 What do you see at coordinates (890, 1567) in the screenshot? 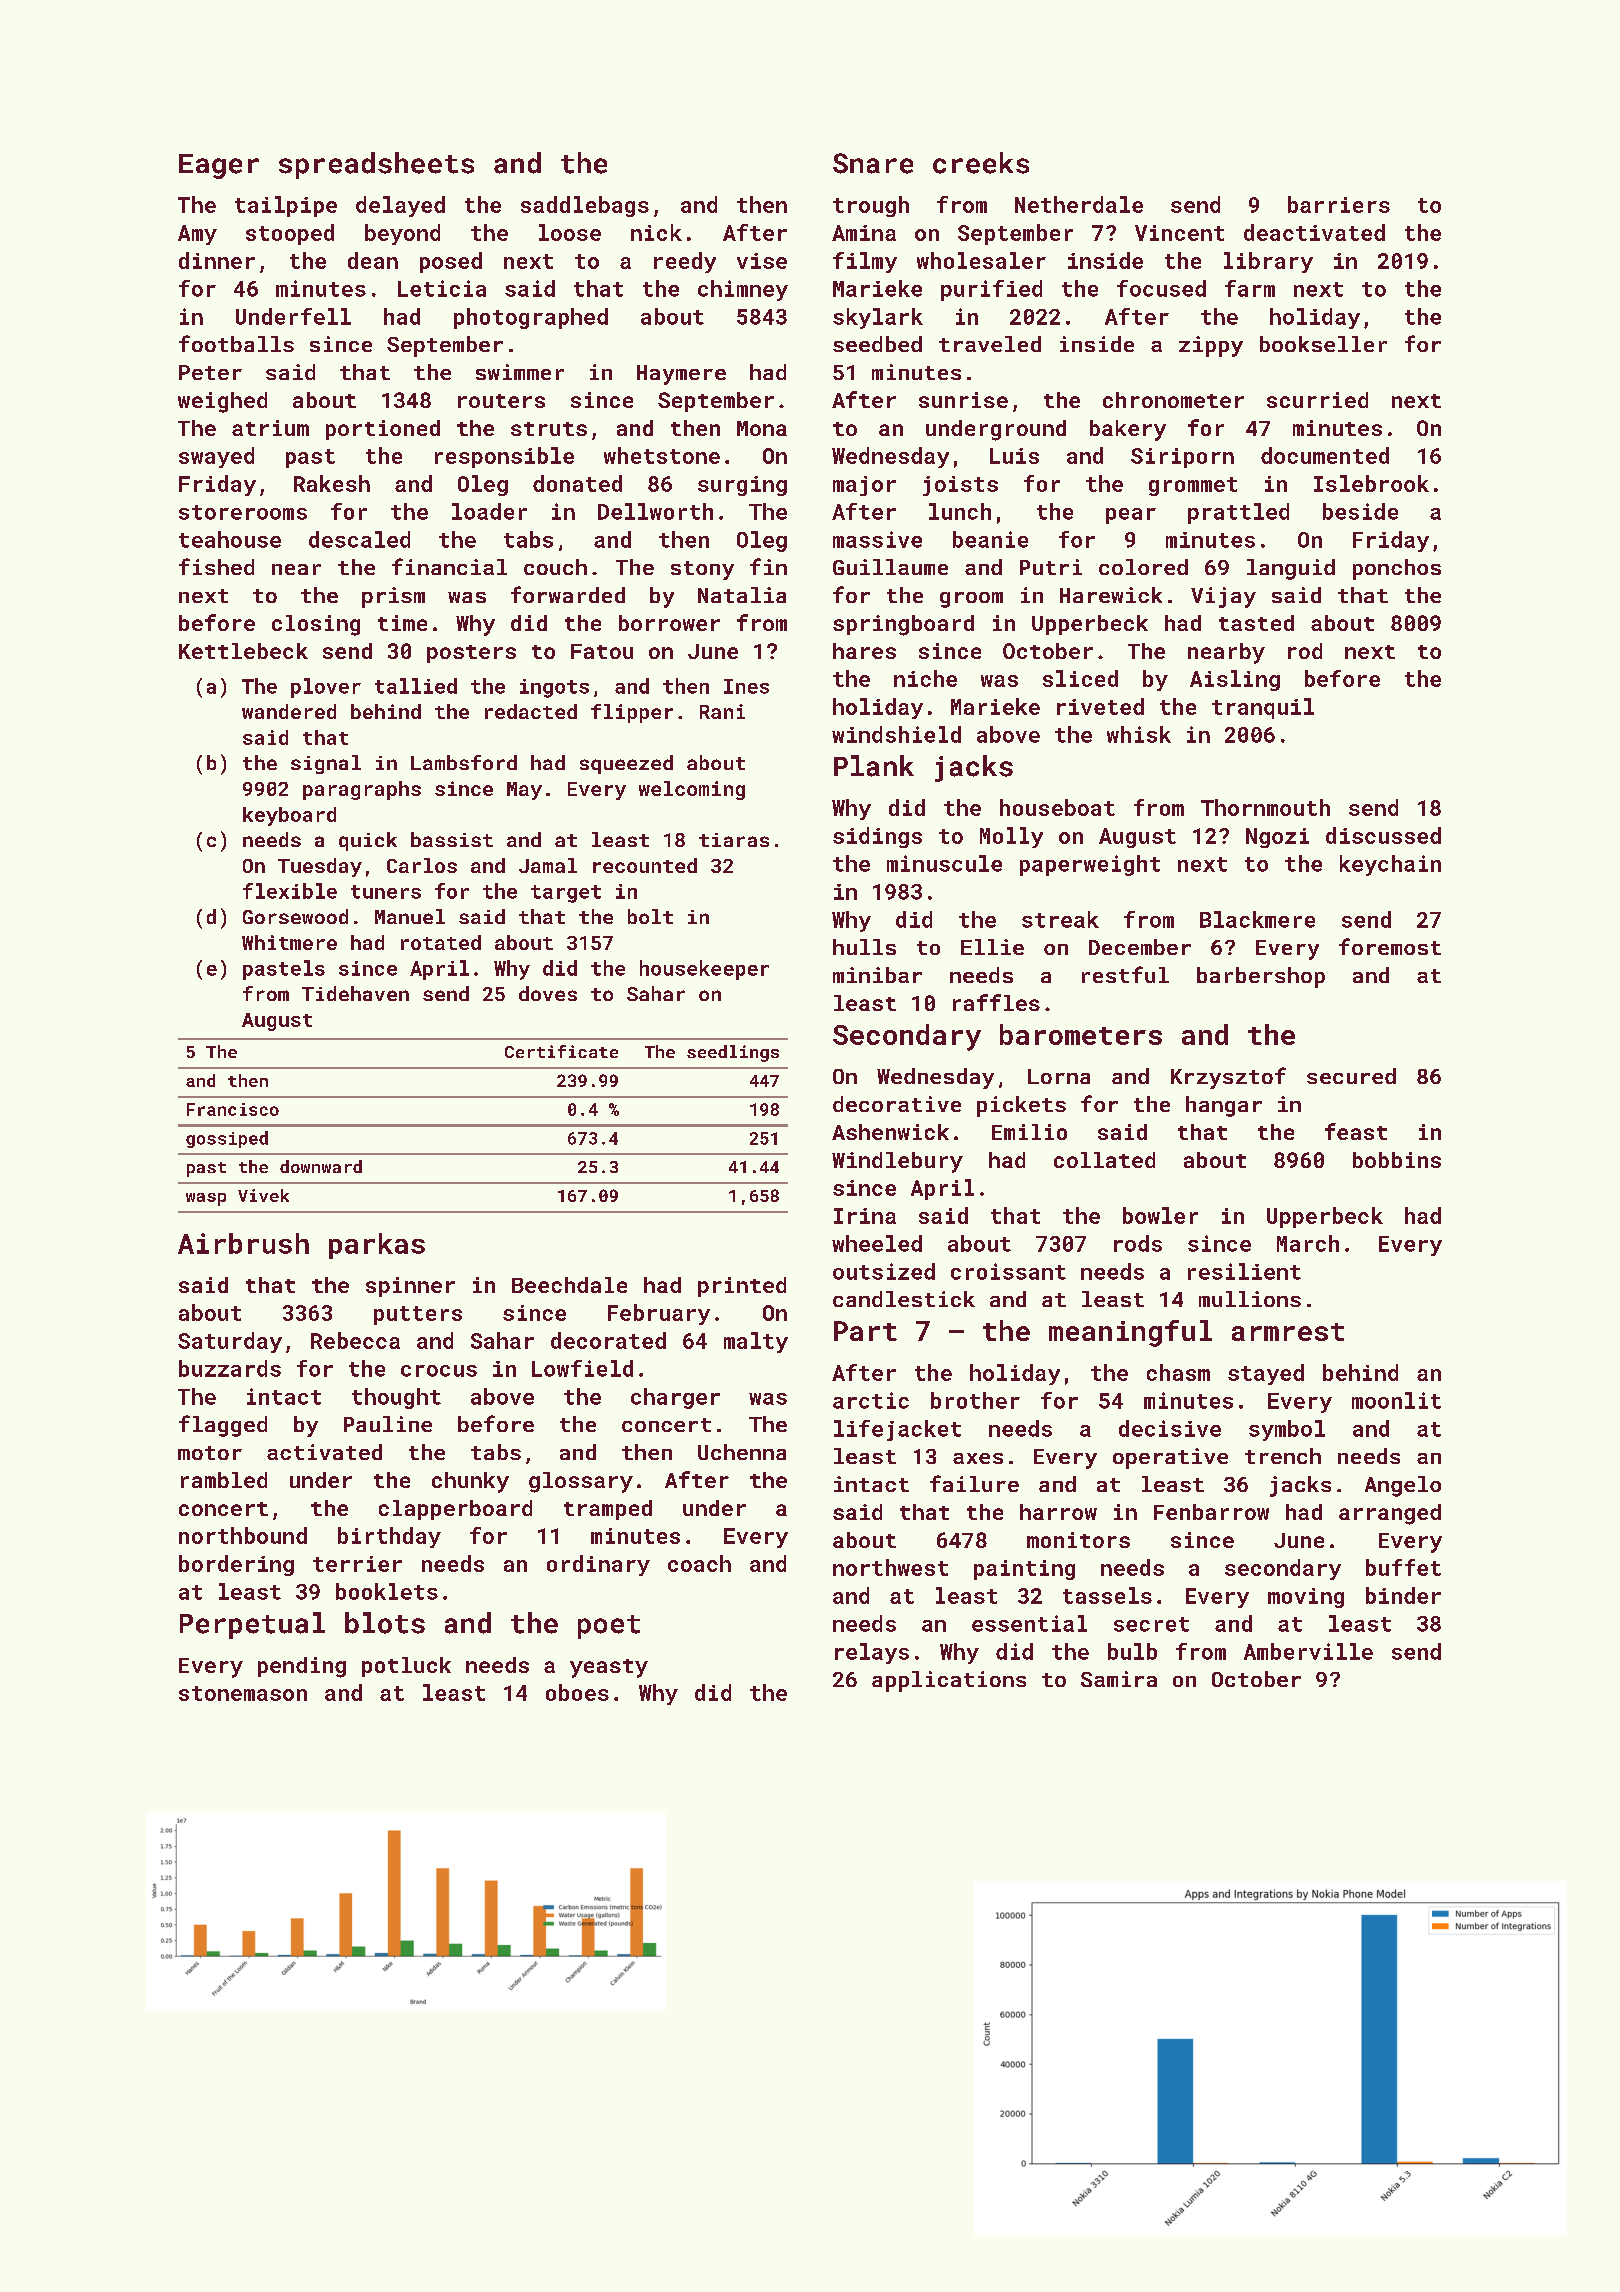
I see `northwest` at bounding box center [890, 1567].
